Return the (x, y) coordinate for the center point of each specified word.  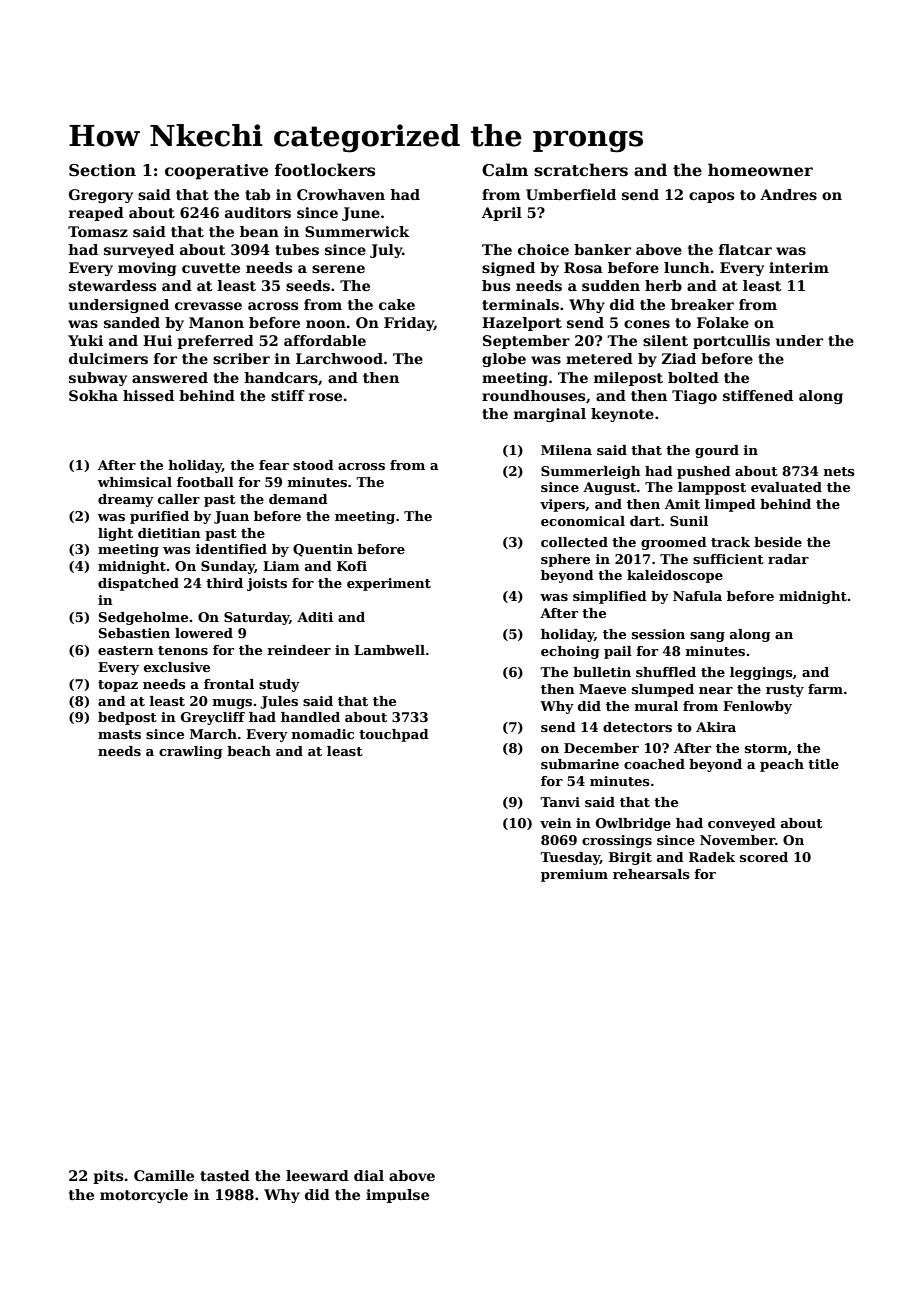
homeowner (760, 170)
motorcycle (144, 1196)
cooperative (216, 172)
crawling (191, 752)
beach (249, 751)
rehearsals (651, 874)
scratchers (581, 170)
